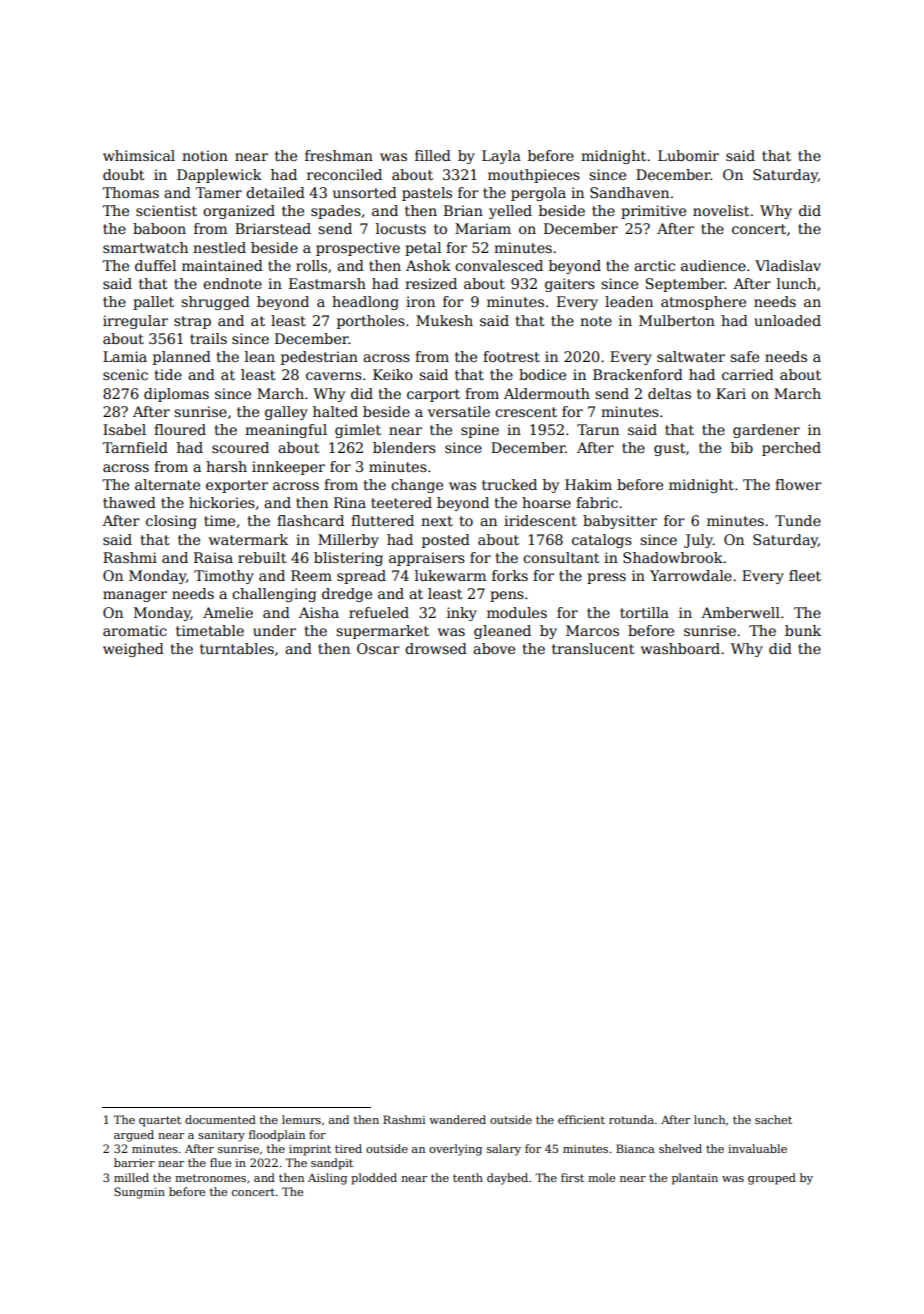 The height and width of the screenshot is (1314, 924). Describe the element at coordinates (534, 176) in the screenshot. I see `mouthpieces` at that location.
